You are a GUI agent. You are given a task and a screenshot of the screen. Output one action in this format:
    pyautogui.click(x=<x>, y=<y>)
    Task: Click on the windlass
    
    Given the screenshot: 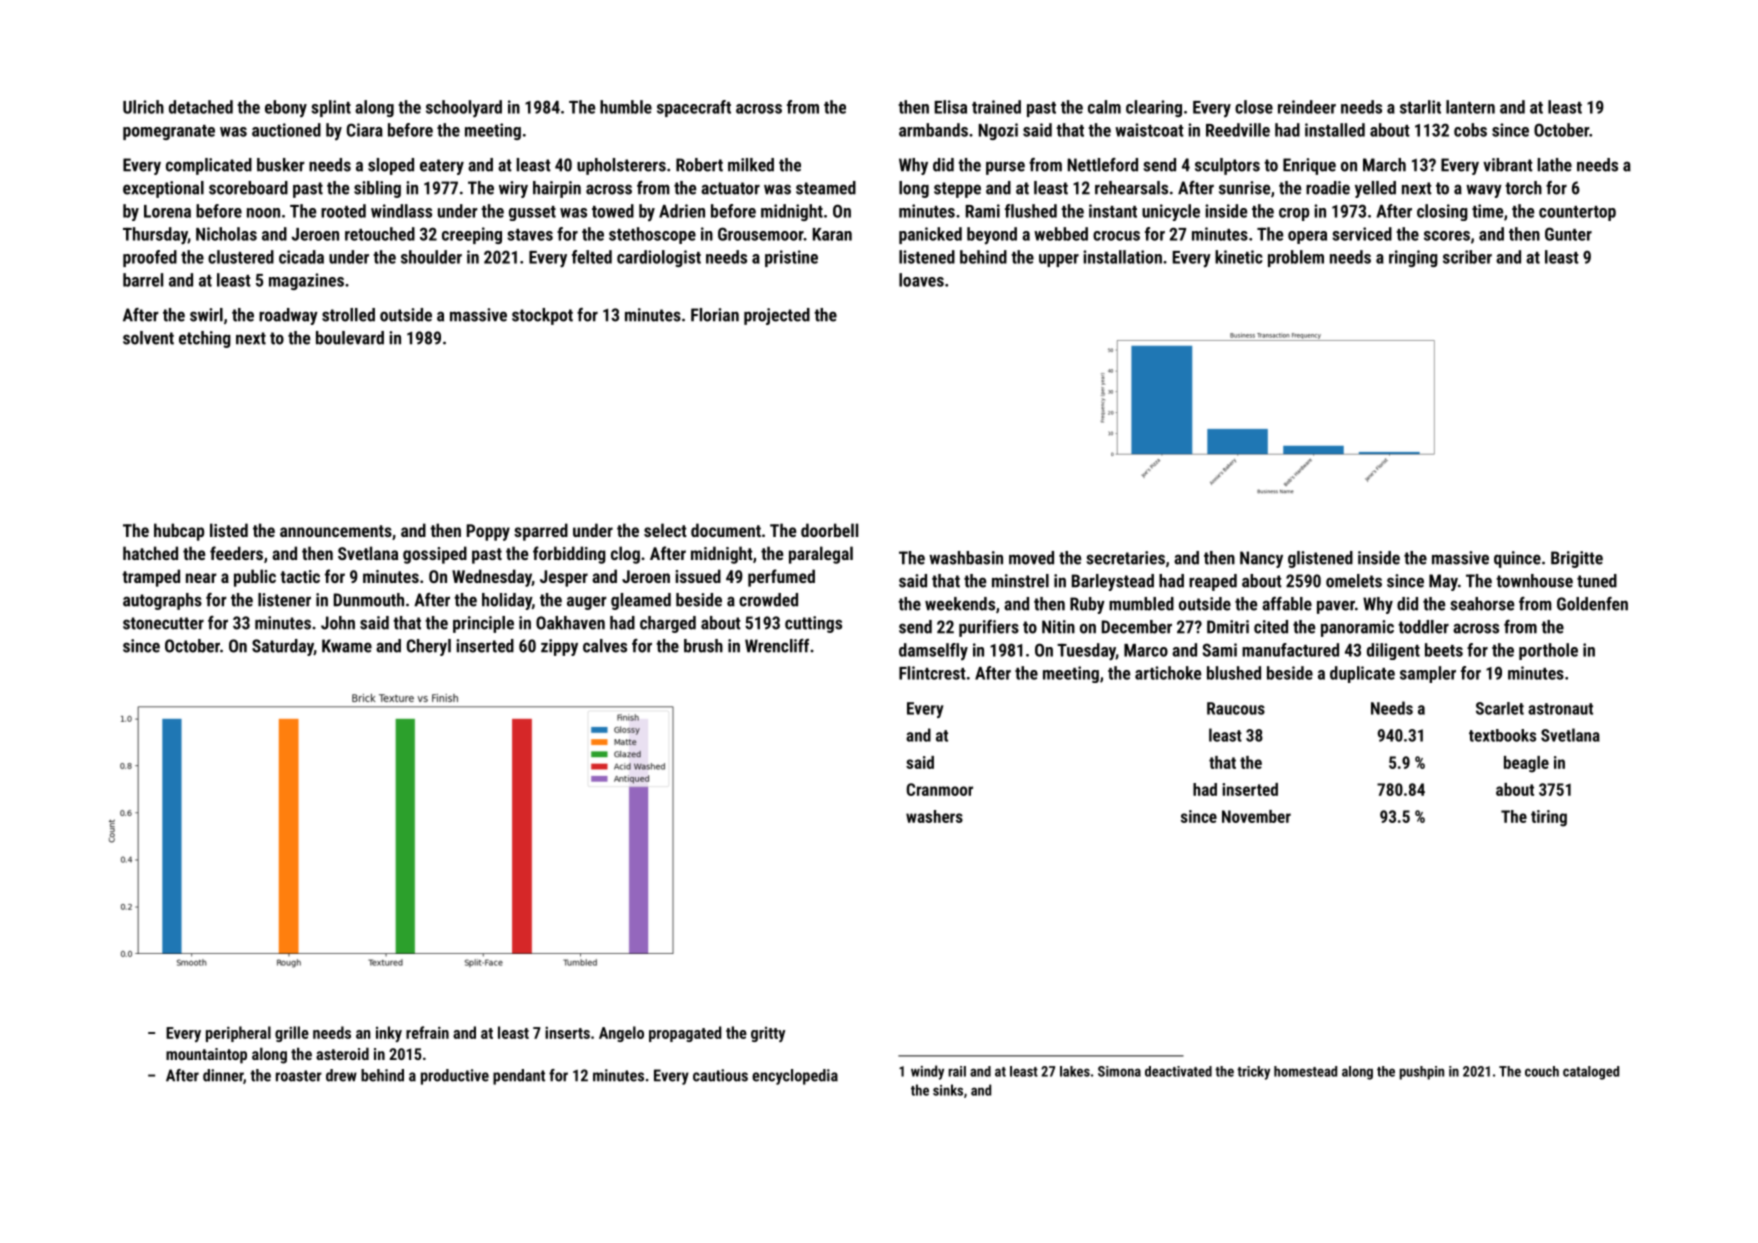 What is the action you would take?
    pyautogui.click(x=401, y=211)
